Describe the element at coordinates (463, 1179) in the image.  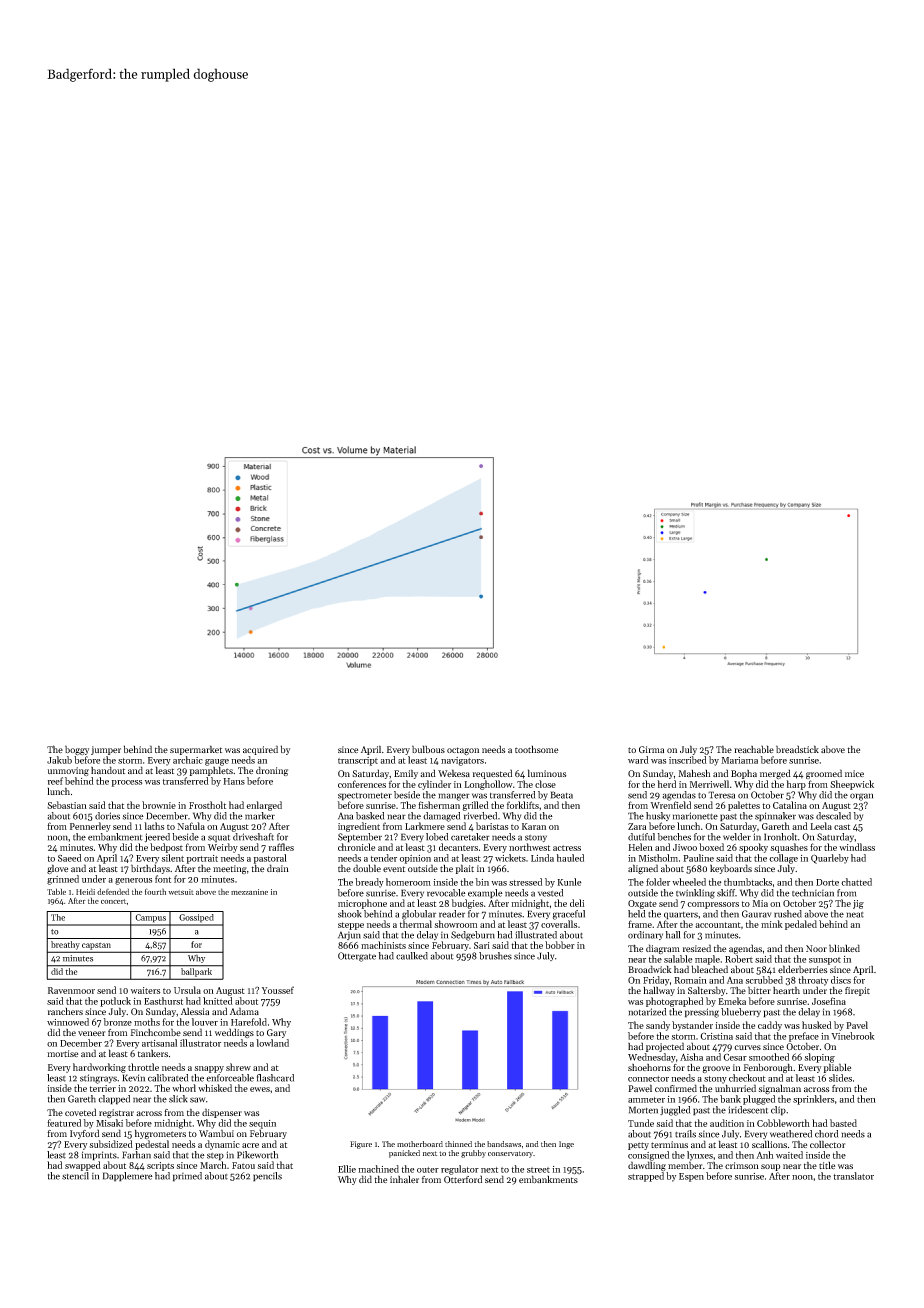
I see `Otterford` at that location.
